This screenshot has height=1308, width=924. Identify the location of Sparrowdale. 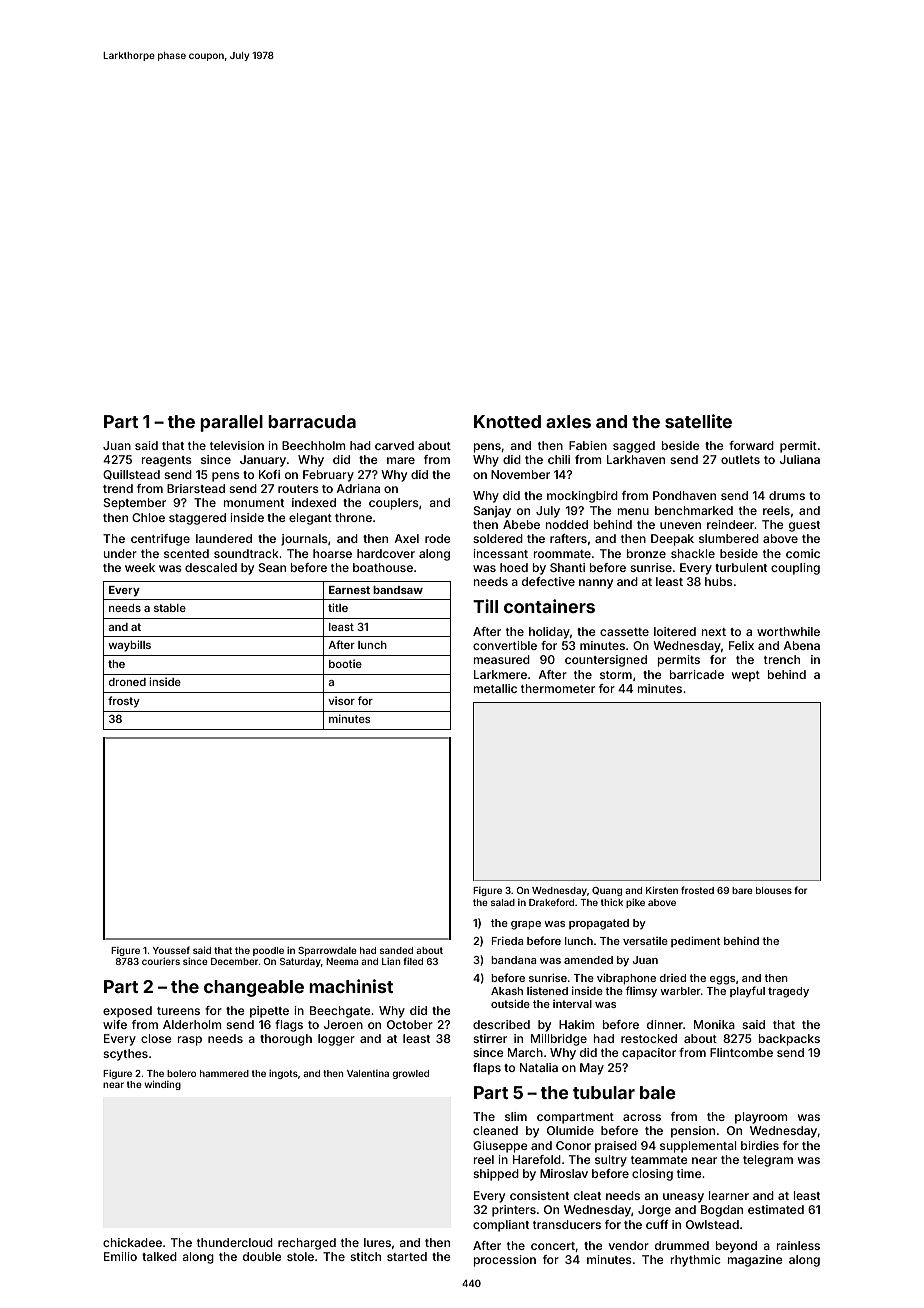
(327, 951).
